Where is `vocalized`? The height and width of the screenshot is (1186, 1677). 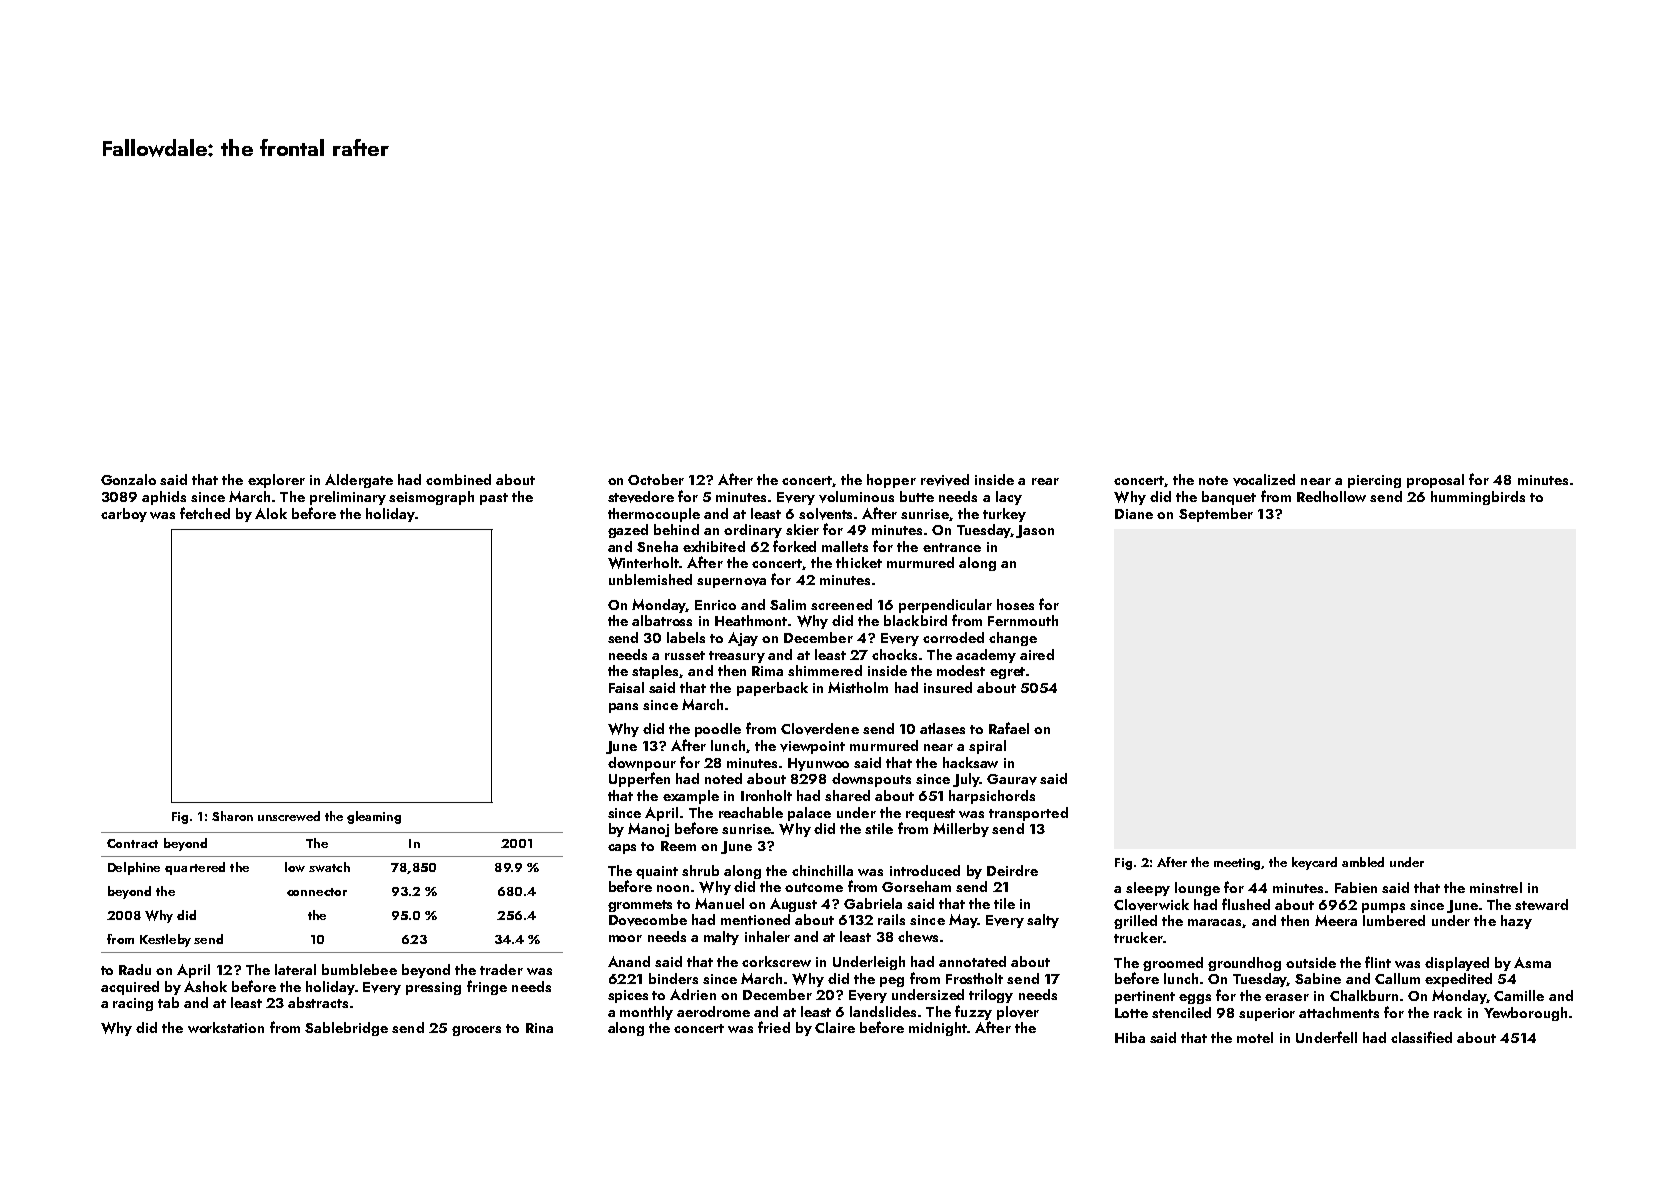
vocalized is located at coordinates (1264, 480).
